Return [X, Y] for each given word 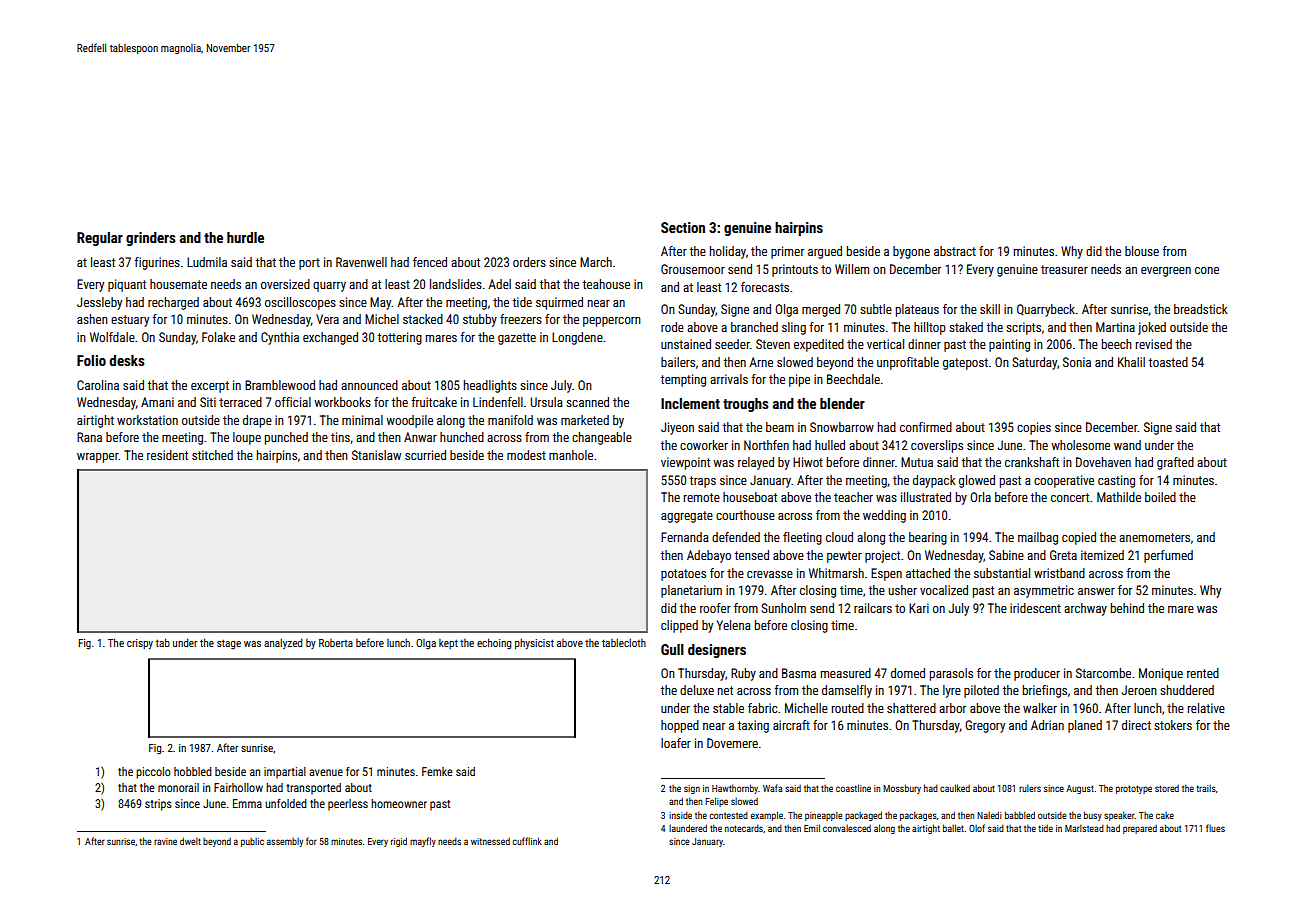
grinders [151, 239]
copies [1034, 428]
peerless [348, 805]
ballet [953, 828]
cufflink [527, 841]
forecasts [765, 287]
